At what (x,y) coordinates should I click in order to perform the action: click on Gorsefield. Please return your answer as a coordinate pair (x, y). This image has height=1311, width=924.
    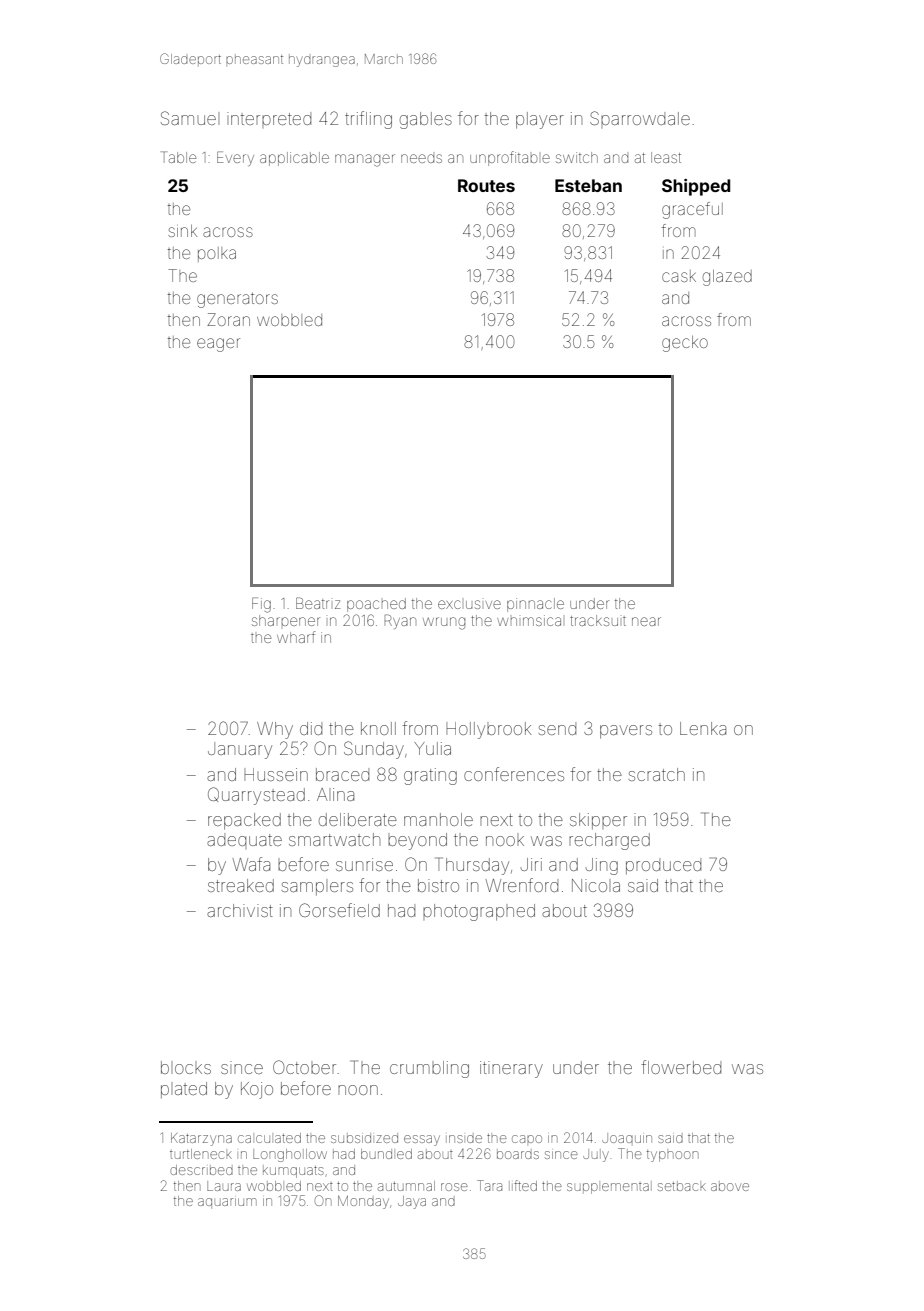
    Looking at the image, I should click on (339, 910).
